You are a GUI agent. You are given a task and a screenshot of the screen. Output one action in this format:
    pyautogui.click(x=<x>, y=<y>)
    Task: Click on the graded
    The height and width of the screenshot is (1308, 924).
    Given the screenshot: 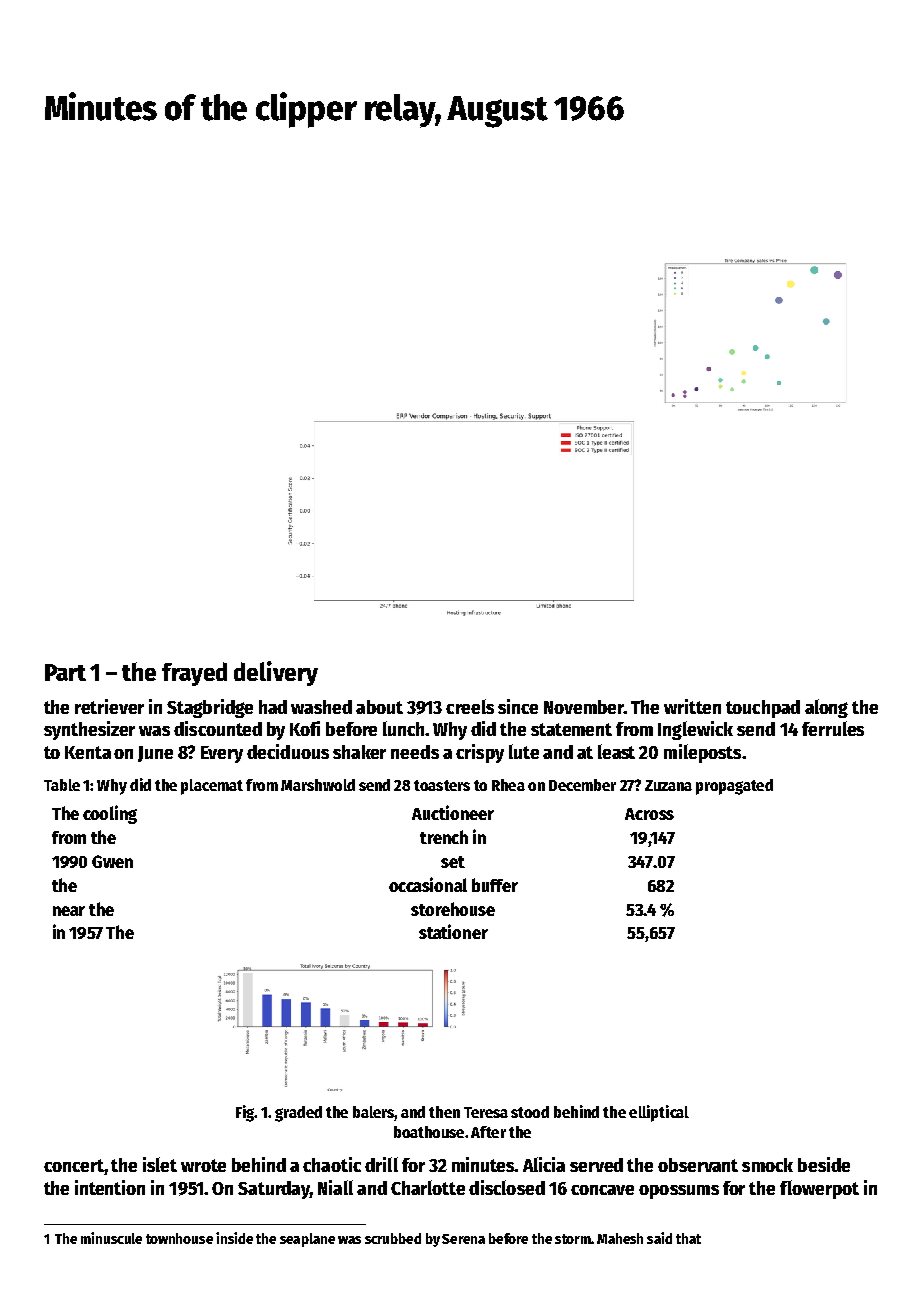 What is the action you would take?
    pyautogui.click(x=298, y=1114)
